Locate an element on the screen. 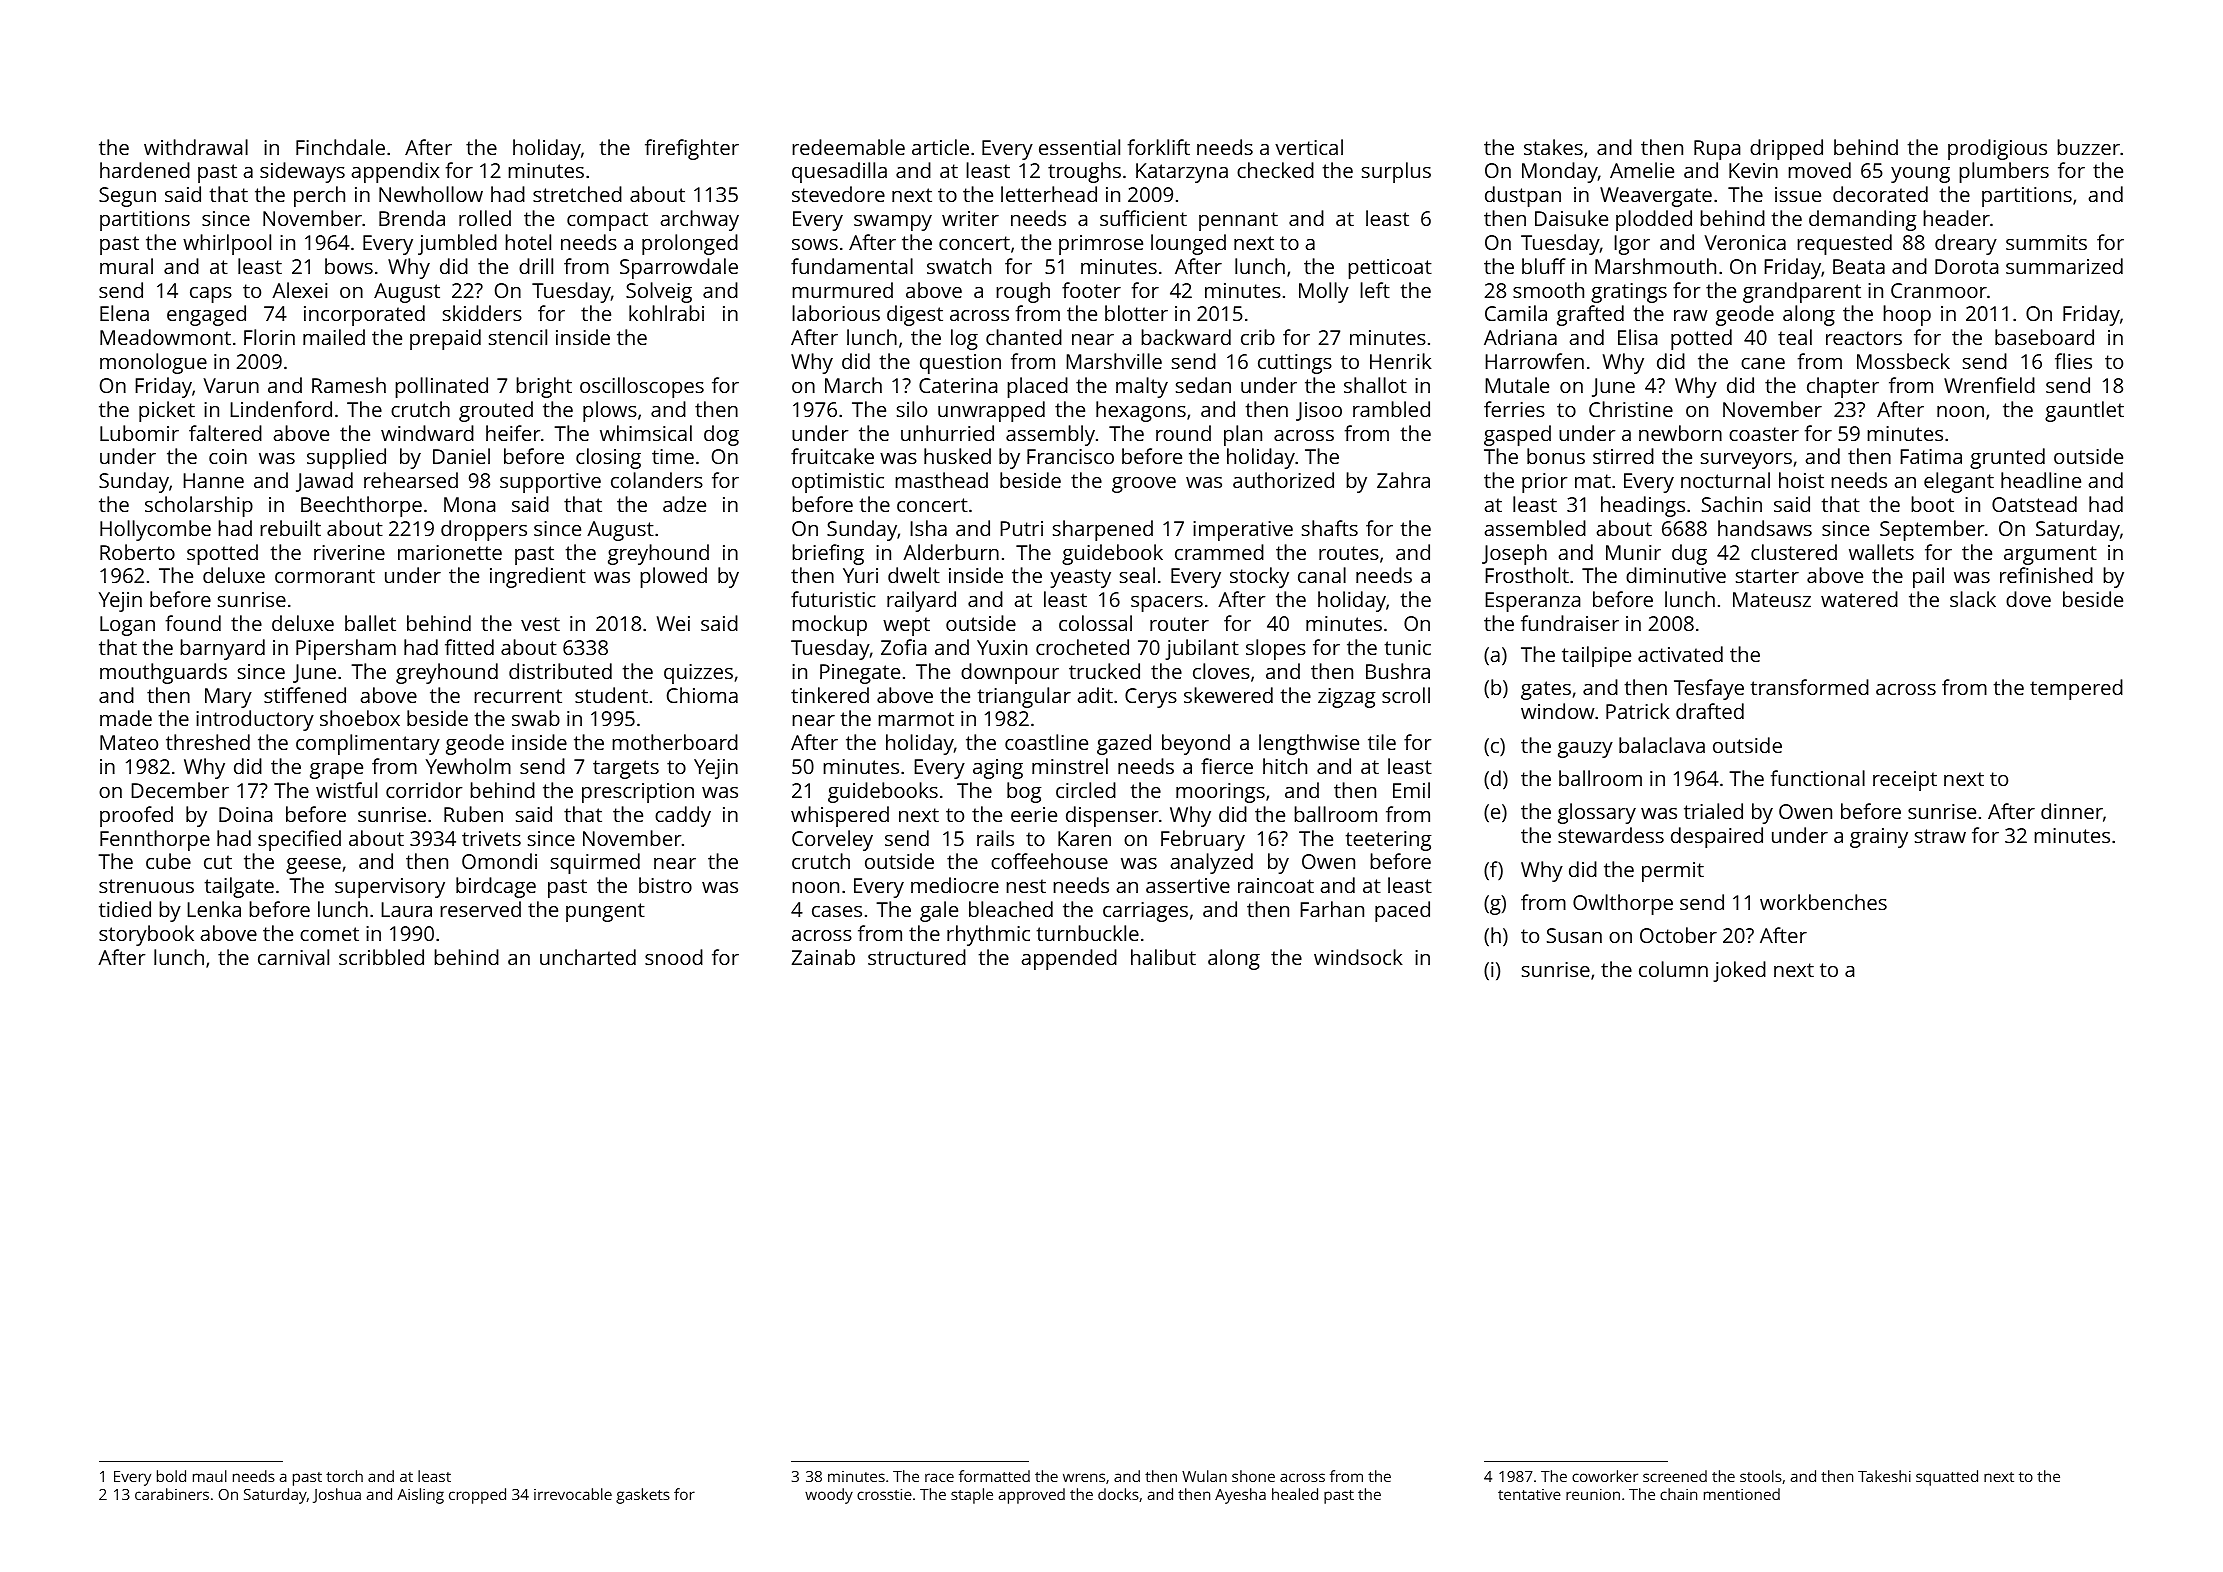  approved is located at coordinates (1032, 1496).
